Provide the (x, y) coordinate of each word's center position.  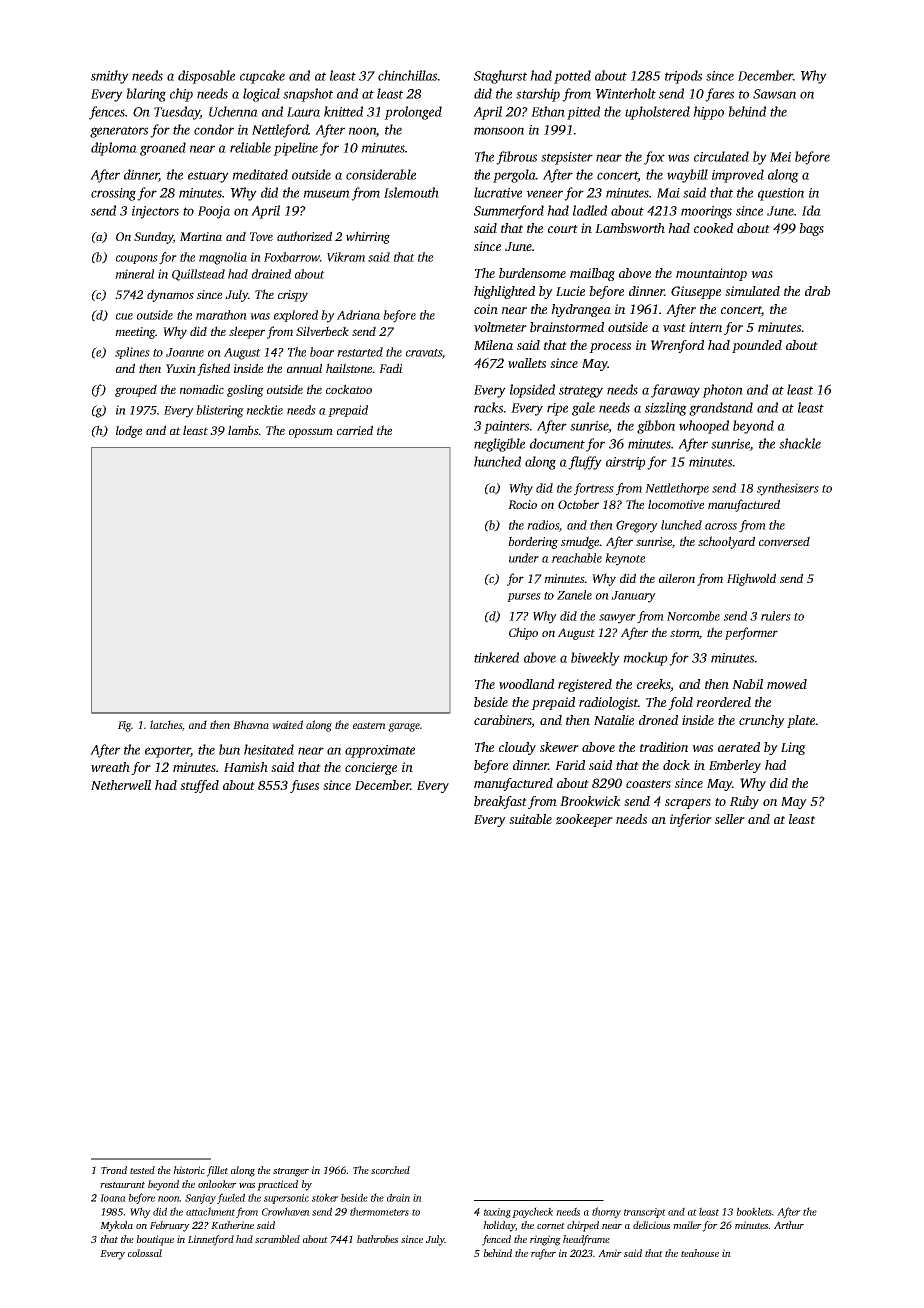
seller (730, 819)
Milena (493, 345)
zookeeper (584, 820)
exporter (168, 752)
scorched (390, 1170)
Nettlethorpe (677, 489)
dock (676, 765)
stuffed (199, 786)
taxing (497, 1213)
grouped (136, 390)
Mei (780, 157)
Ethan (548, 111)
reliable (250, 147)
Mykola (116, 1226)
